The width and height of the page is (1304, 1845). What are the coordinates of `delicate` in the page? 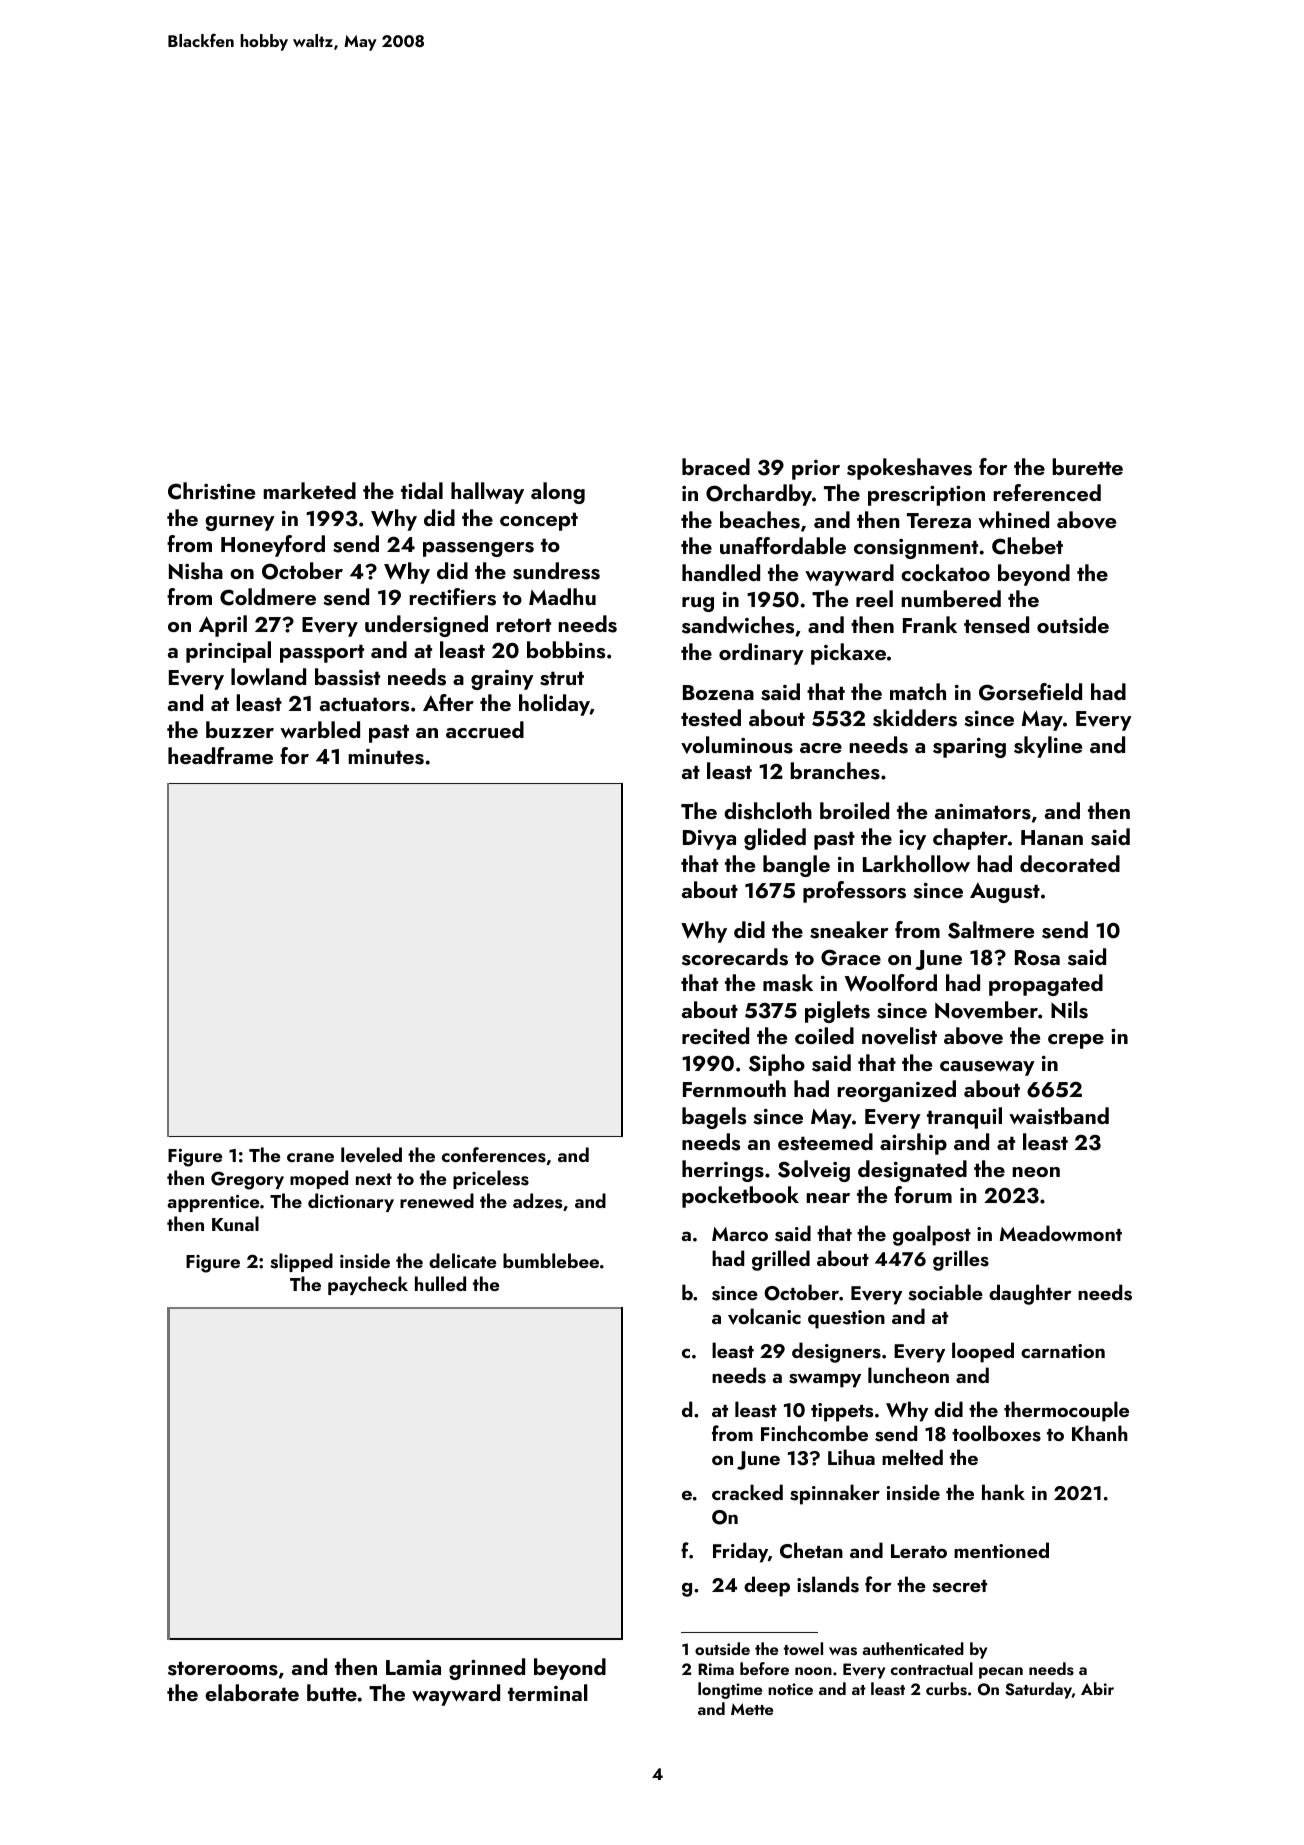 It's located at (462, 1260).
